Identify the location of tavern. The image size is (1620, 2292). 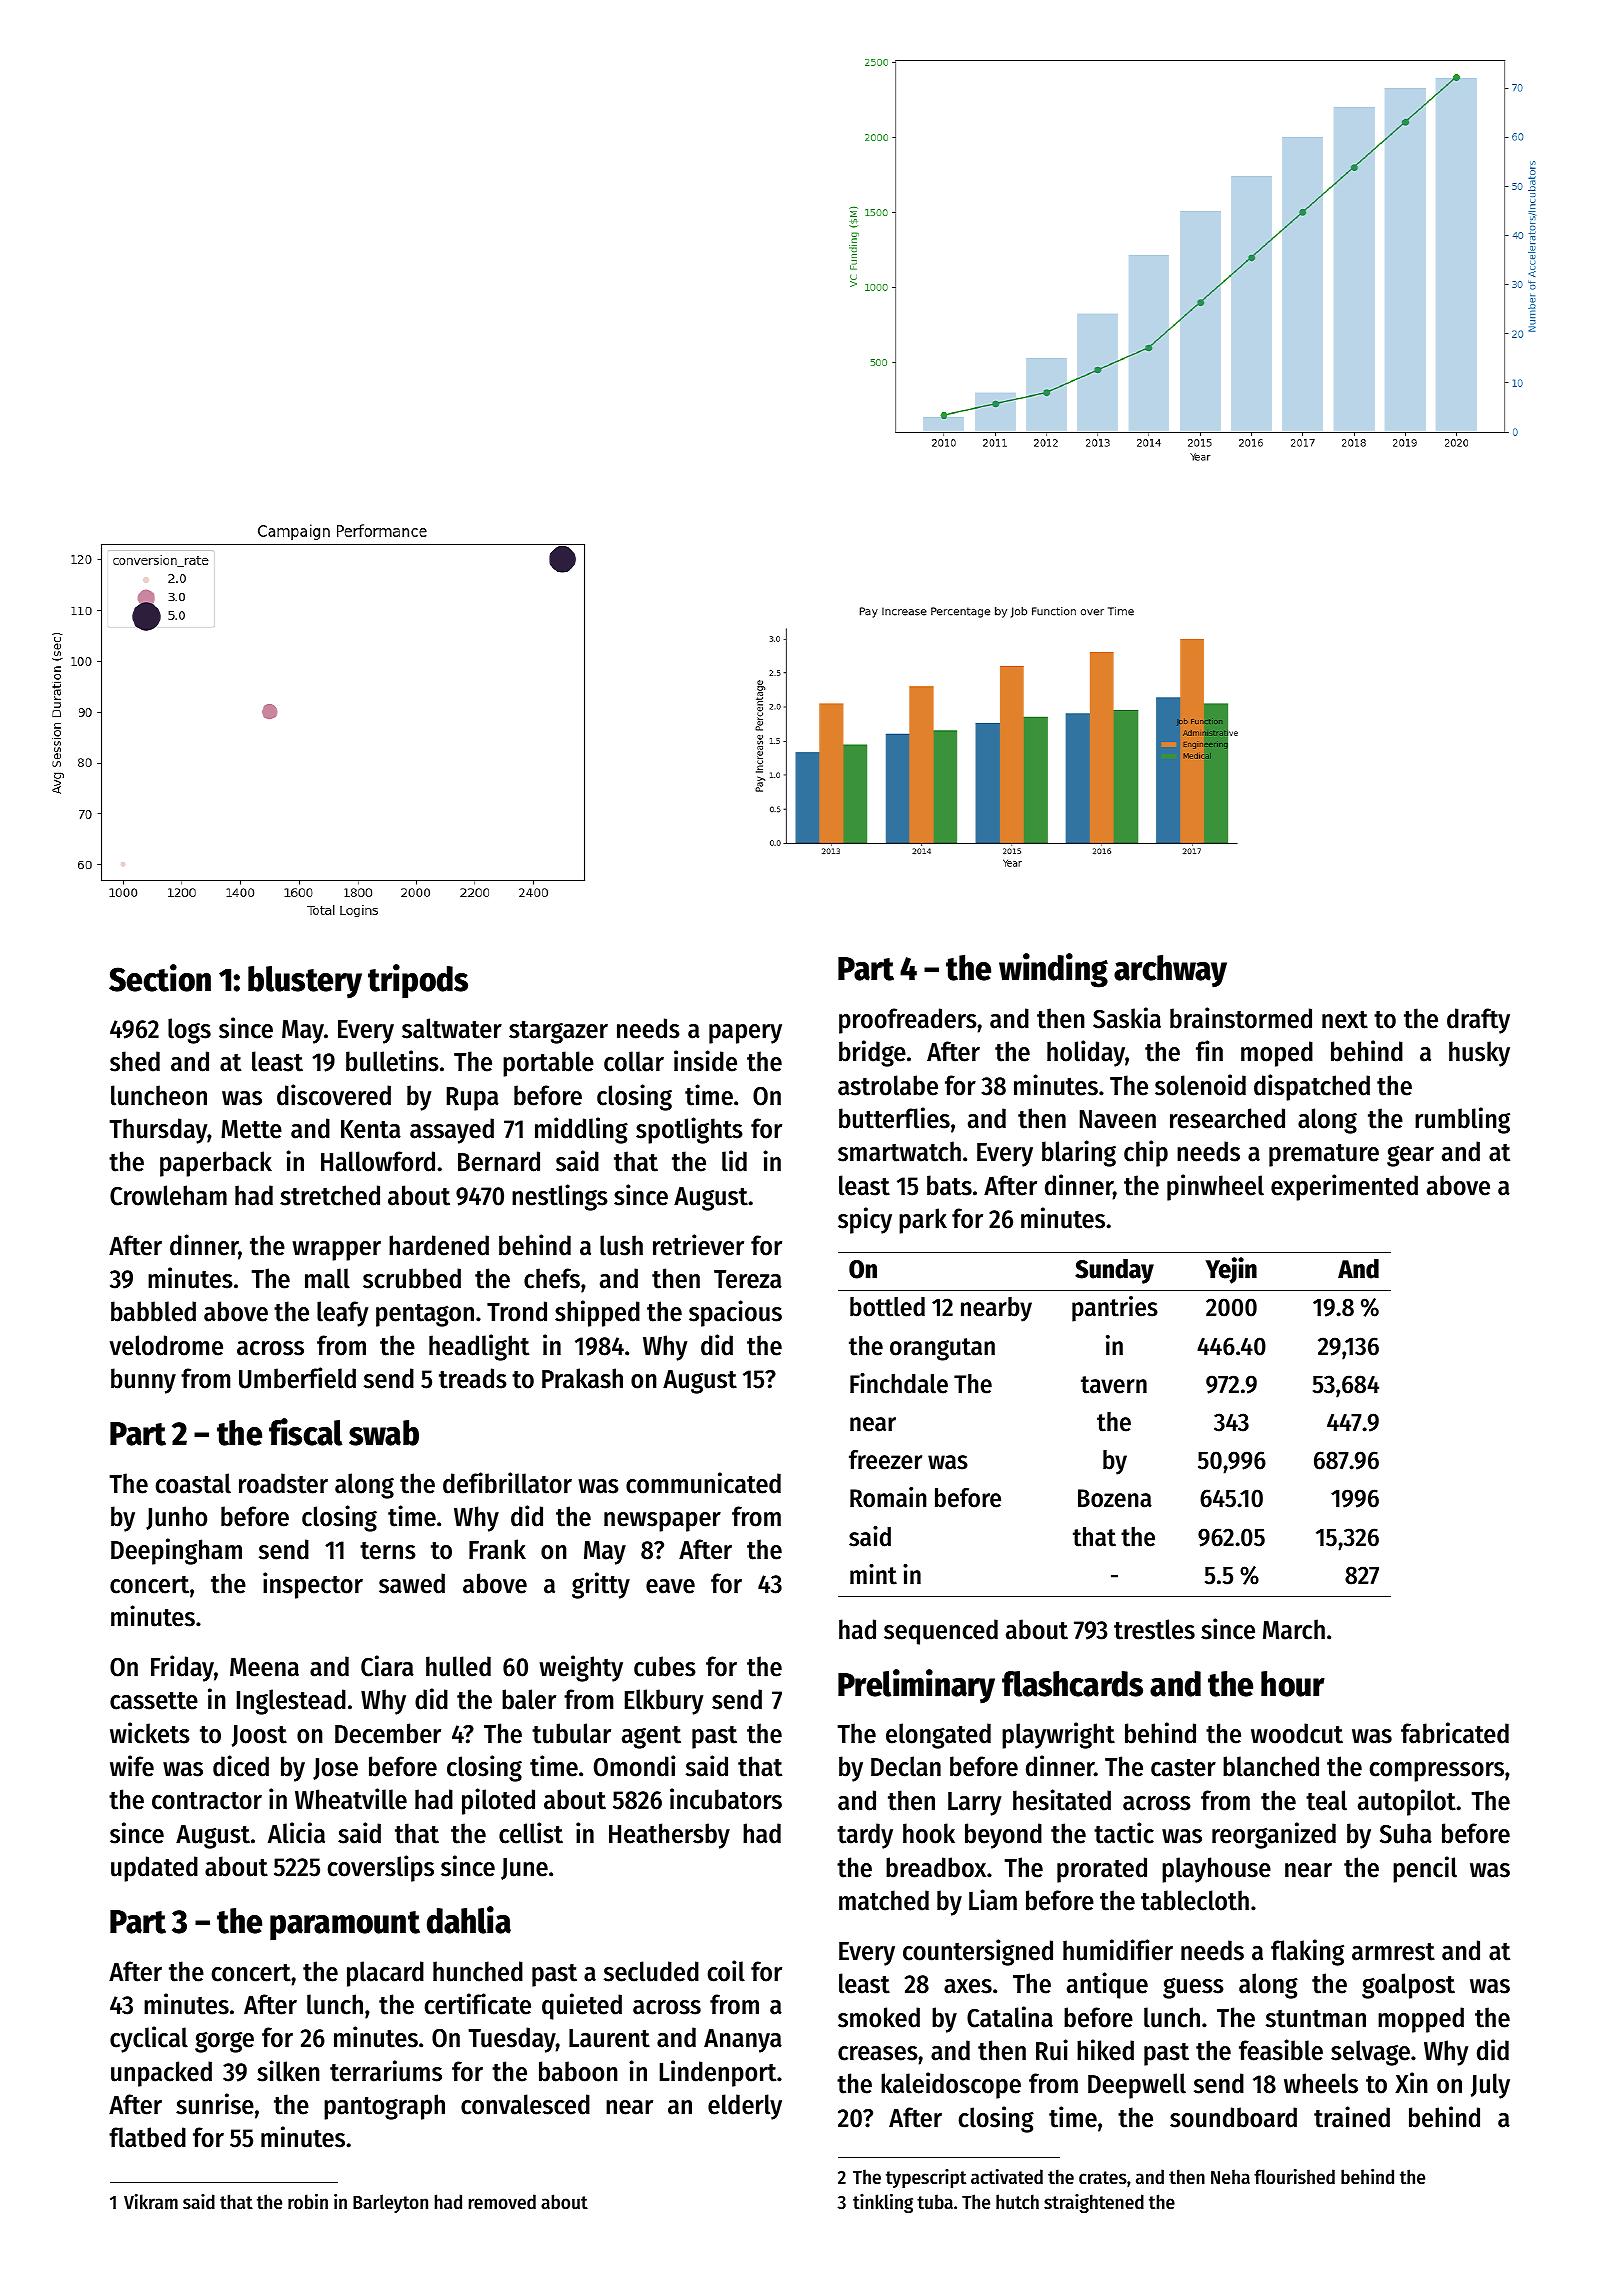
(1114, 1385).
